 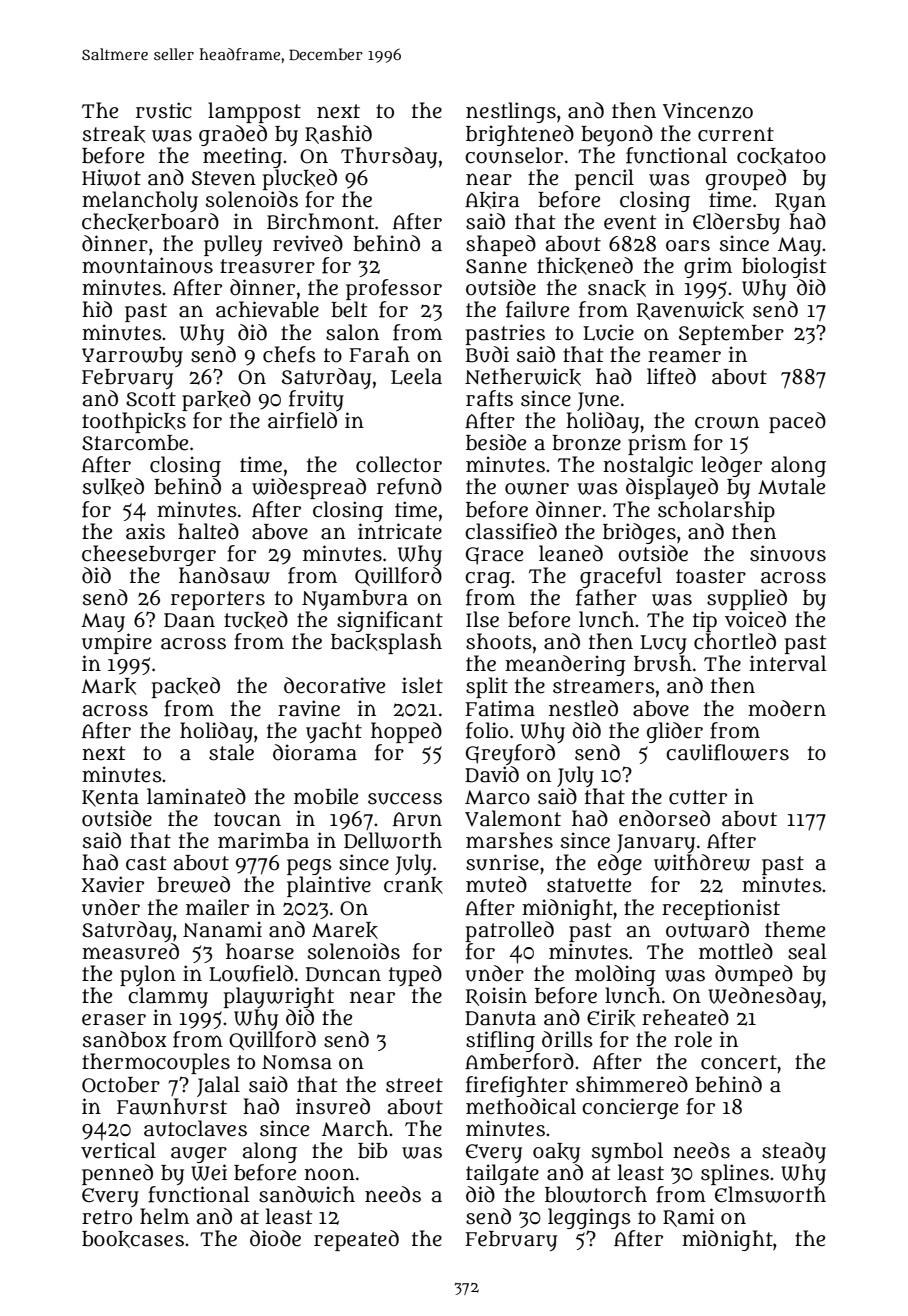 I want to click on Kenta, so click(x=110, y=798).
